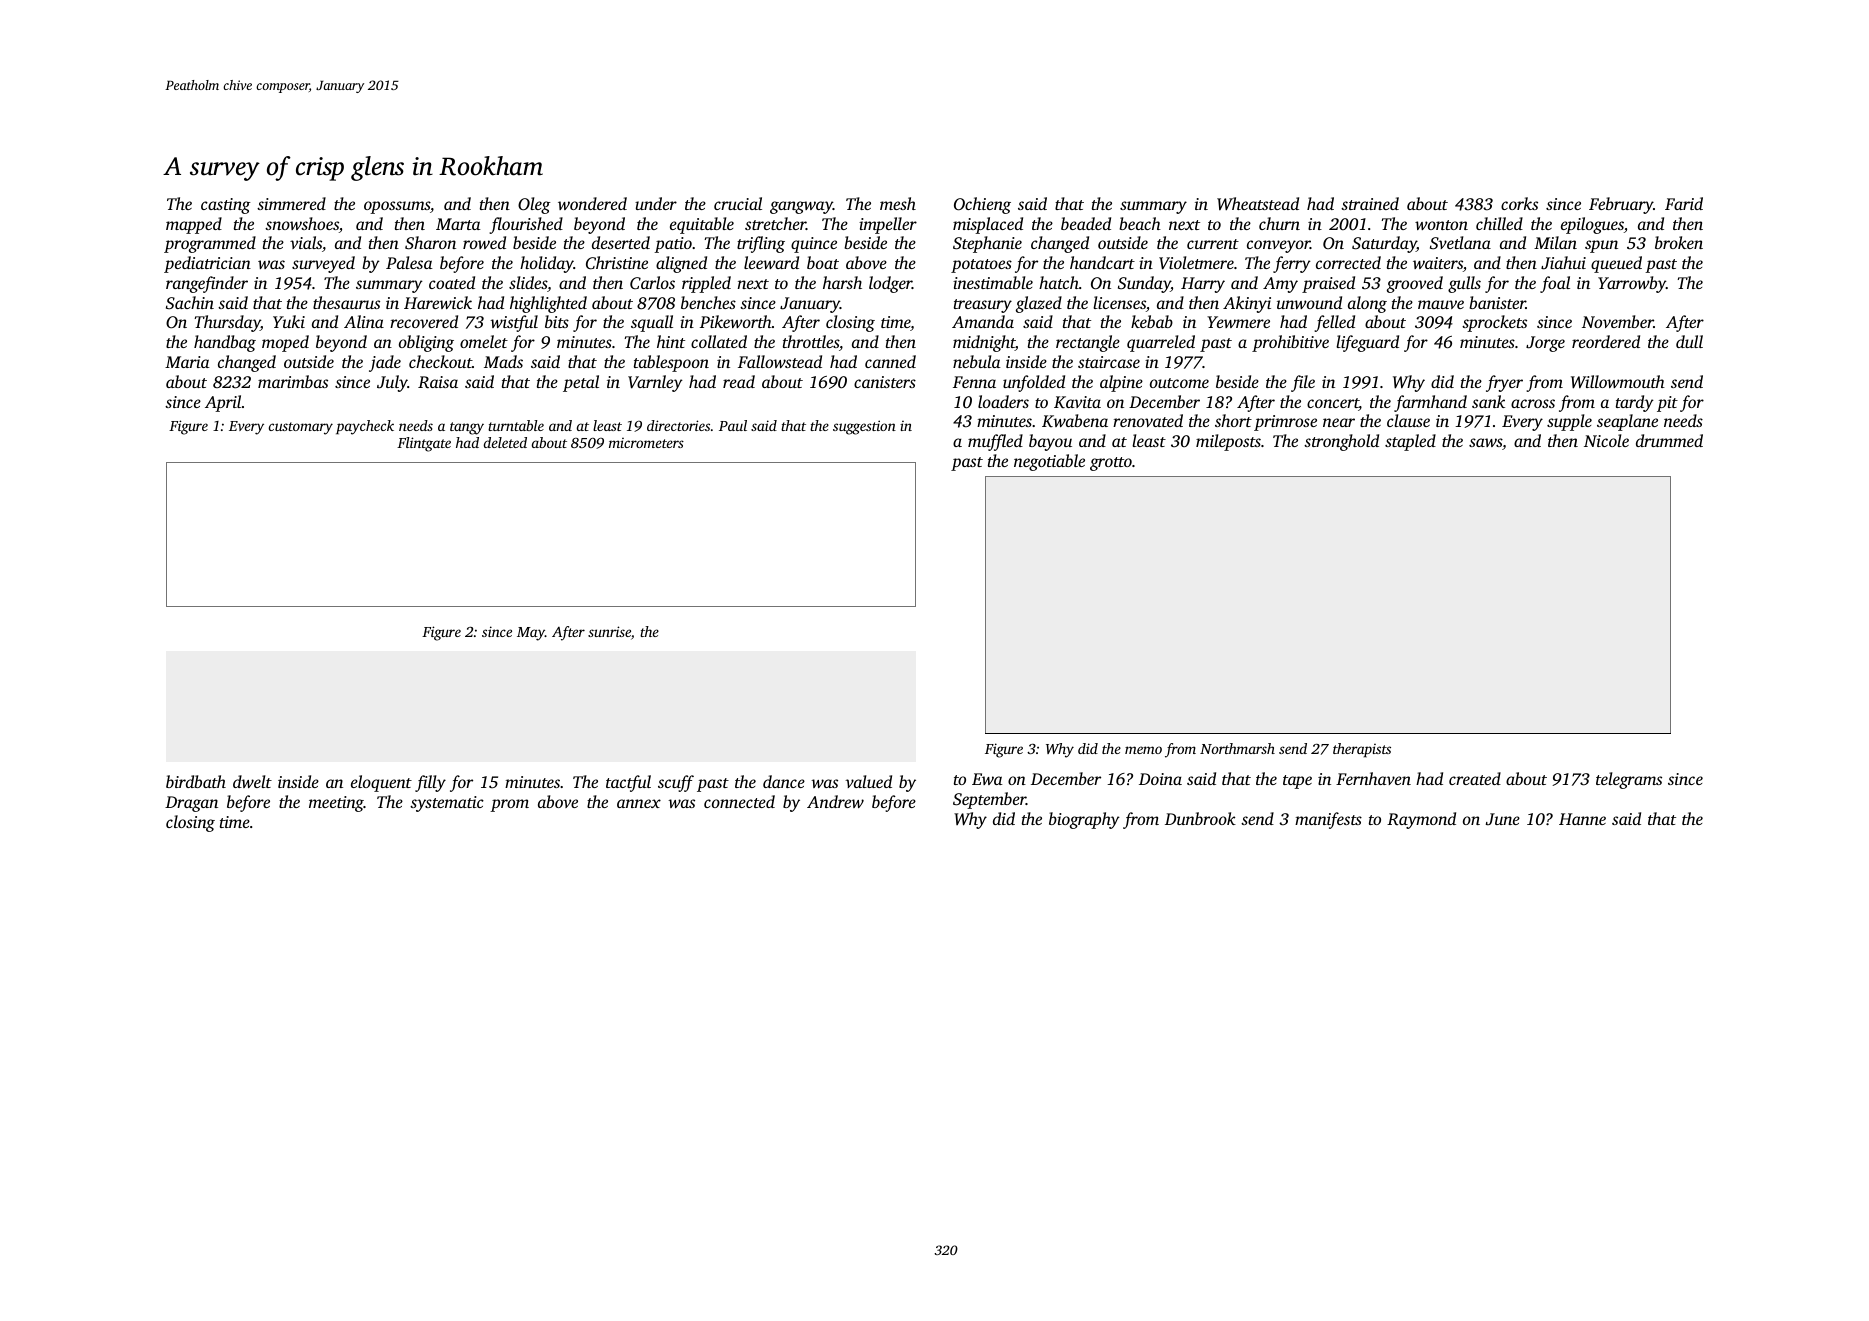 This screenshot has height=1321, width=1869. What do you see at coordinates (1629, 780) in the screenshot?
I see `telegrams` at bounding box center [1629, 780].
